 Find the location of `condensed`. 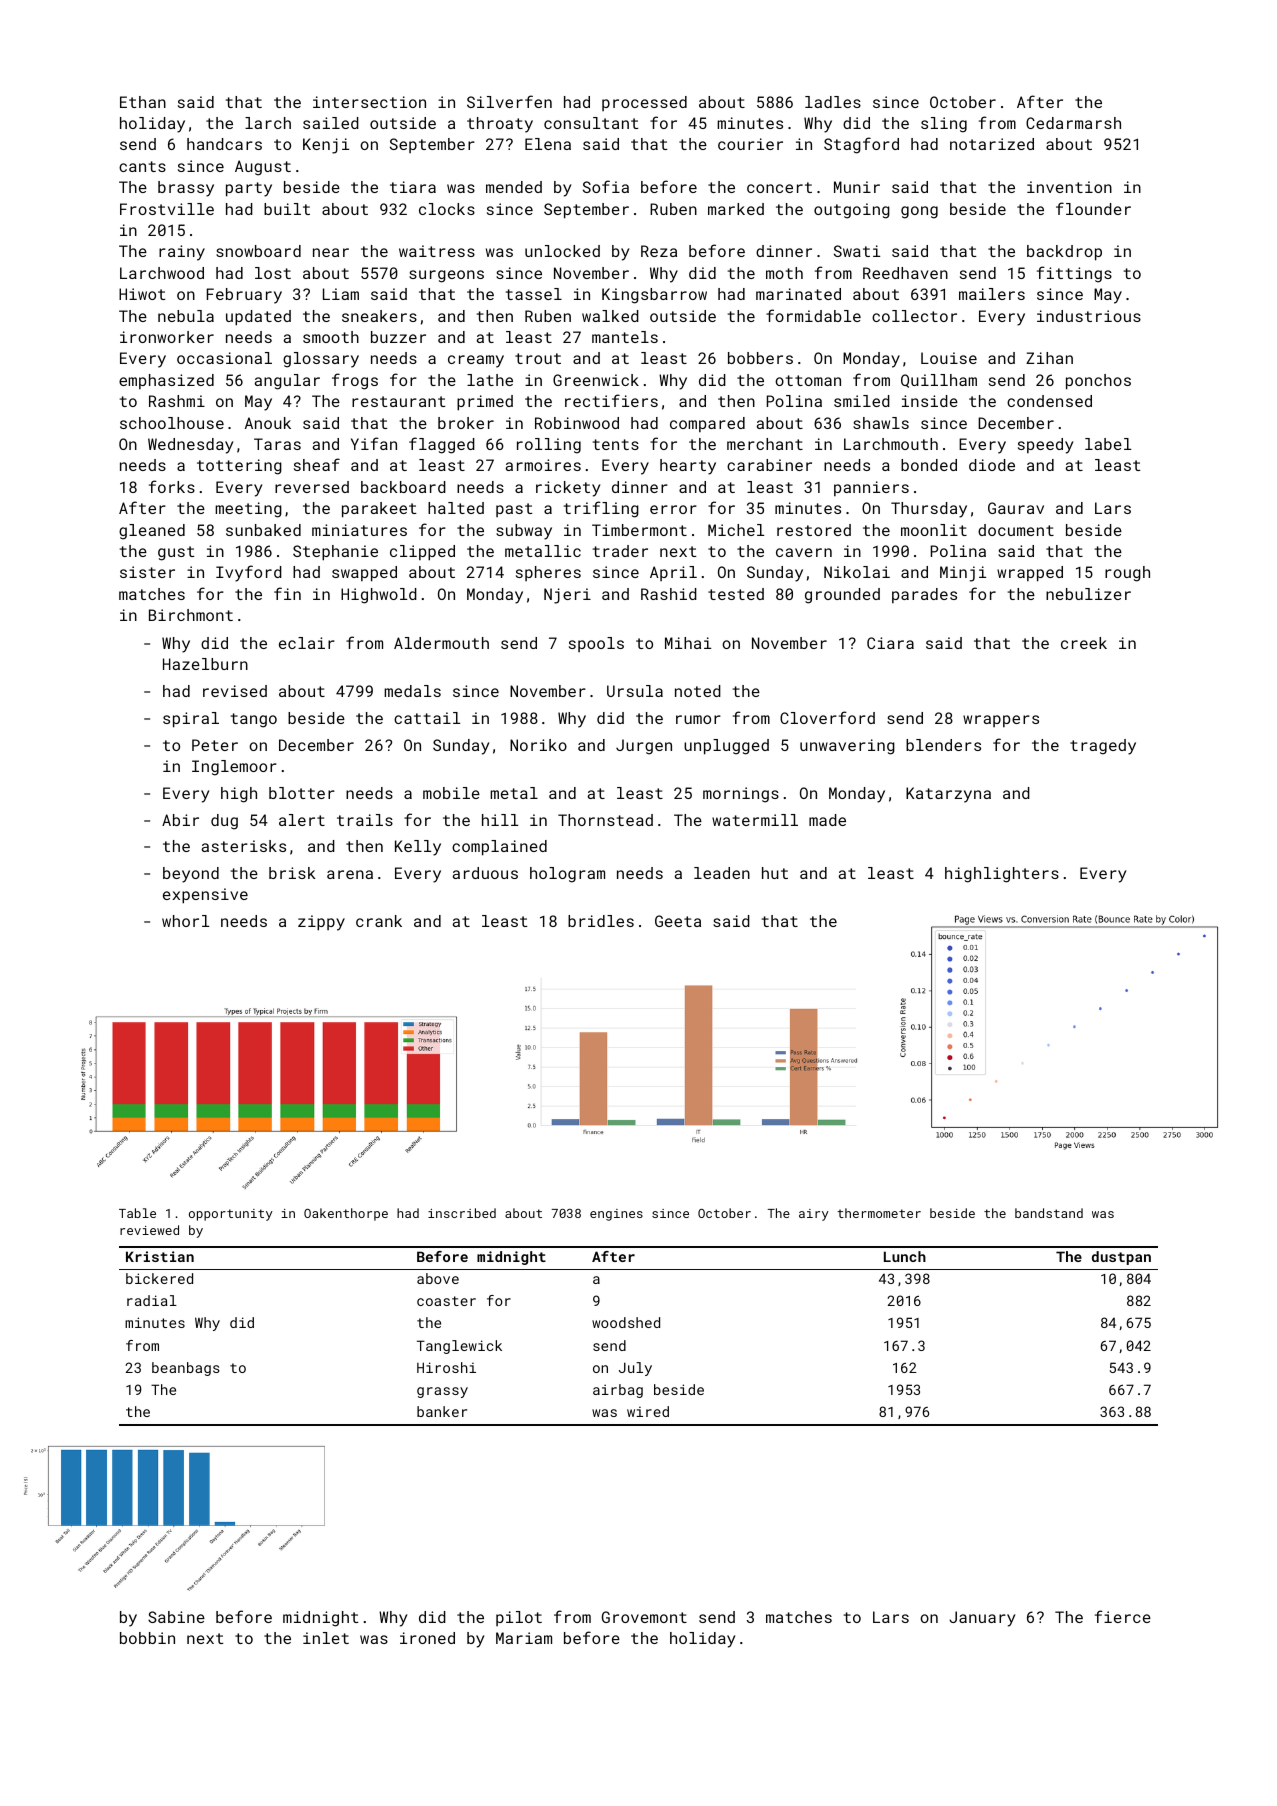

condensed is located at coordinates (1049, 401).
